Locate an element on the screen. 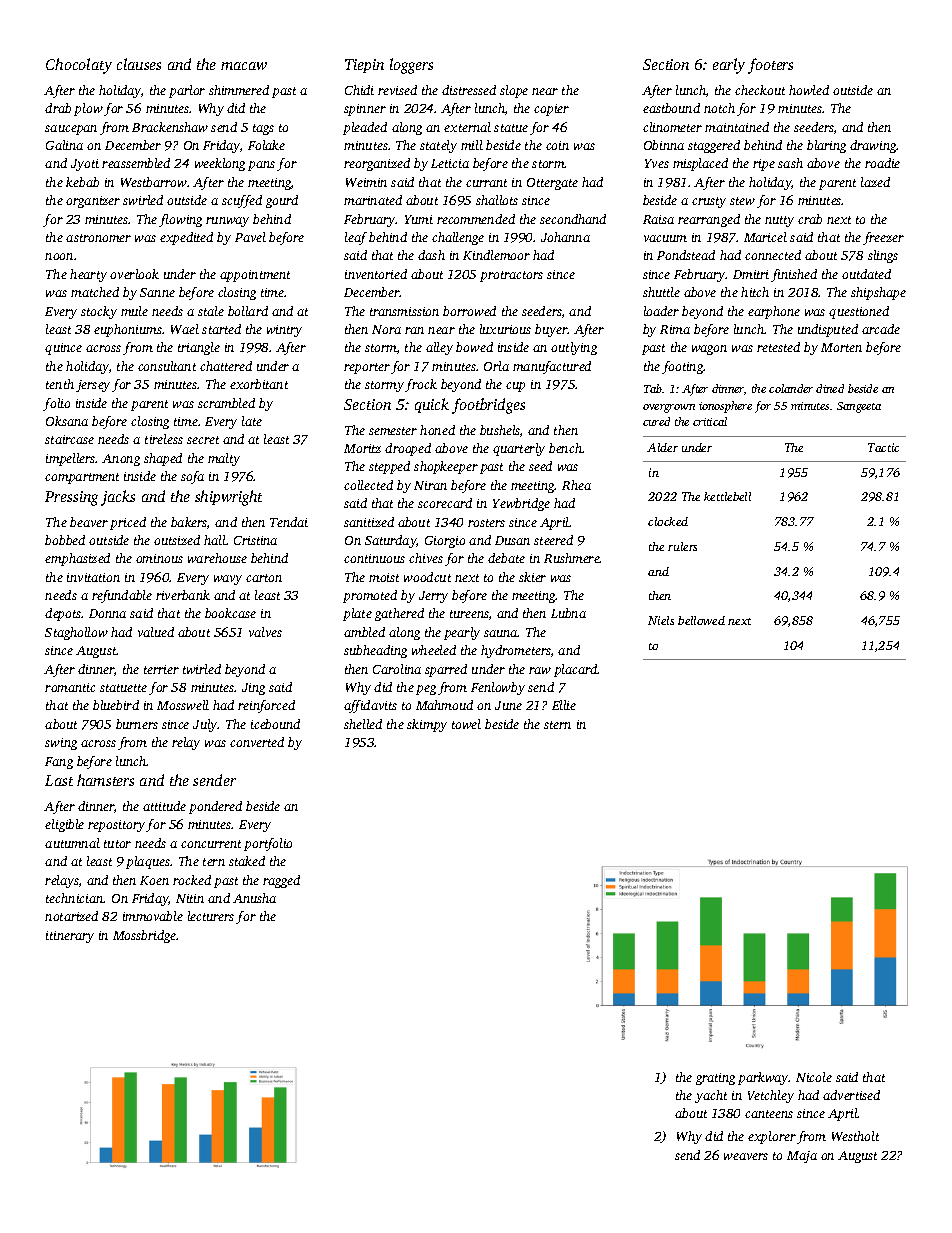  footers is located at coordinates (770, 66).
